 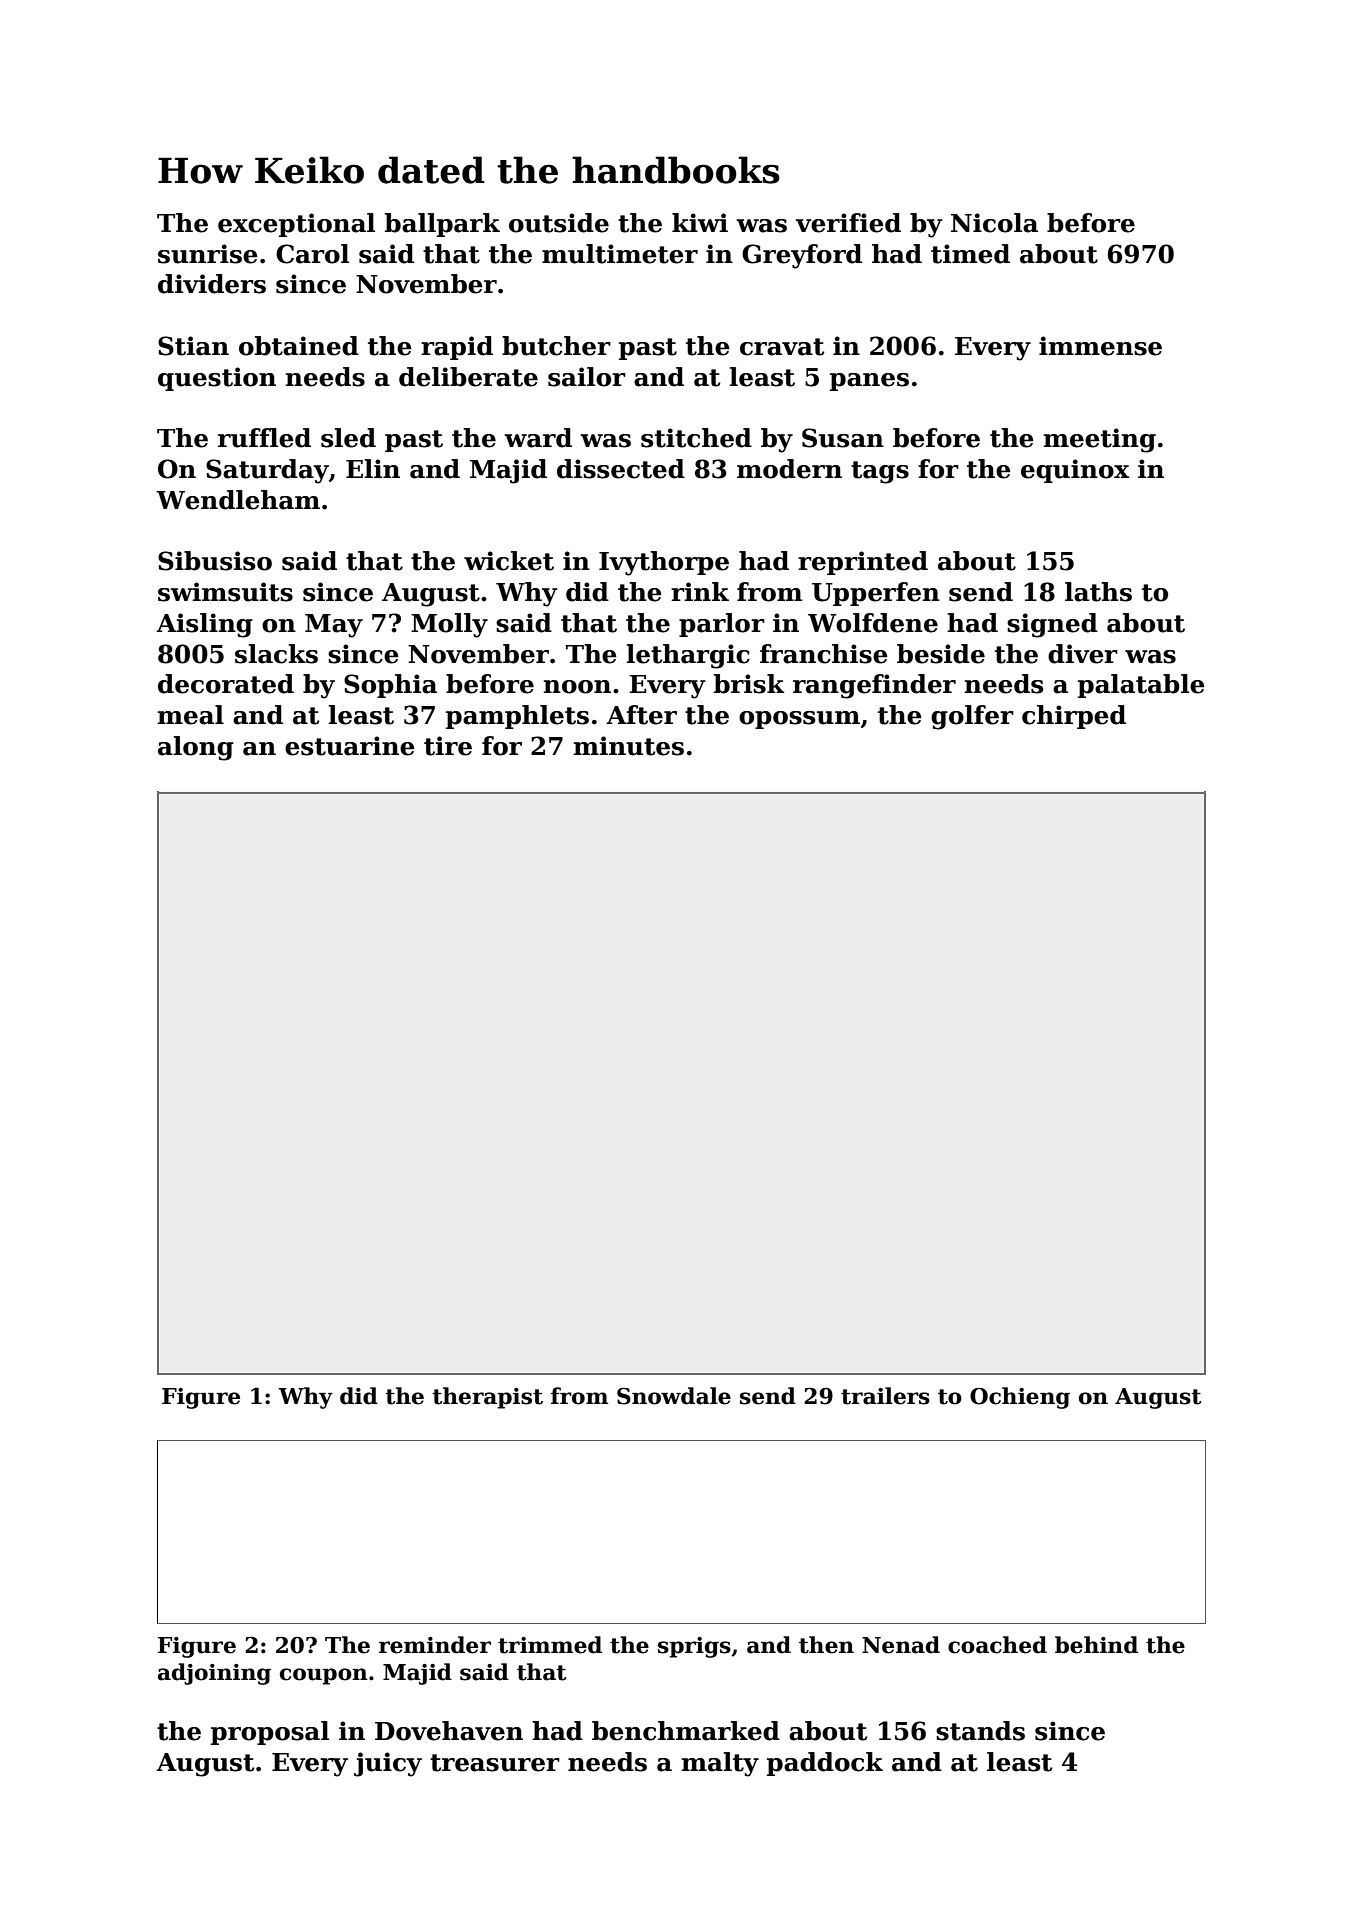 I want to click on question, so click(x=217, y=379).
